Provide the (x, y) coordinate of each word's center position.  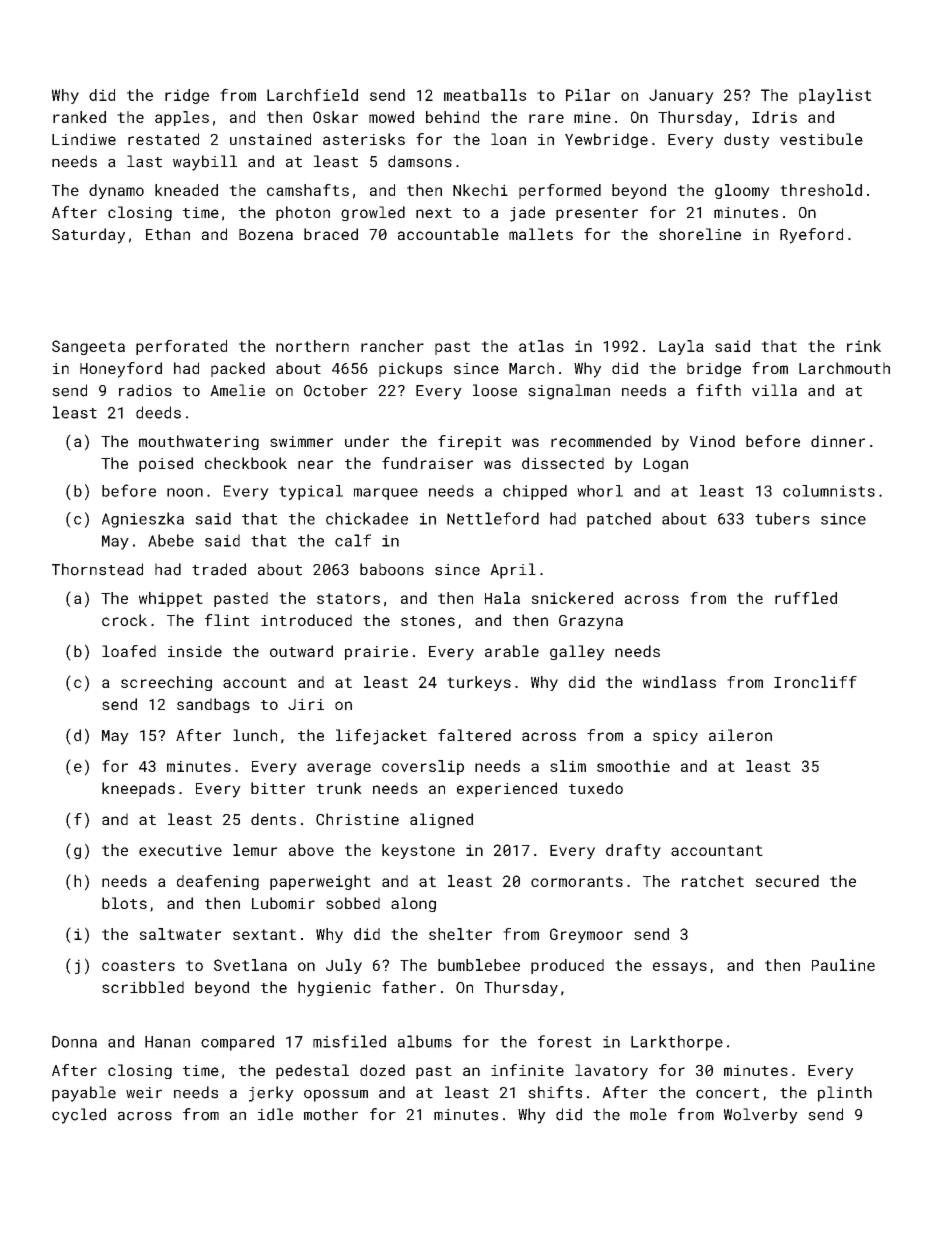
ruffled (806, 598)
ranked (79, 117)
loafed (129, 651)
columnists (829, 491)
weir (144, 1093)
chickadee (367, 518)
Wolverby (761, 1116)
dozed (382, 1070)
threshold (821, 190)
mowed (391, 117)
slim (568, 766)
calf (353, 540)
